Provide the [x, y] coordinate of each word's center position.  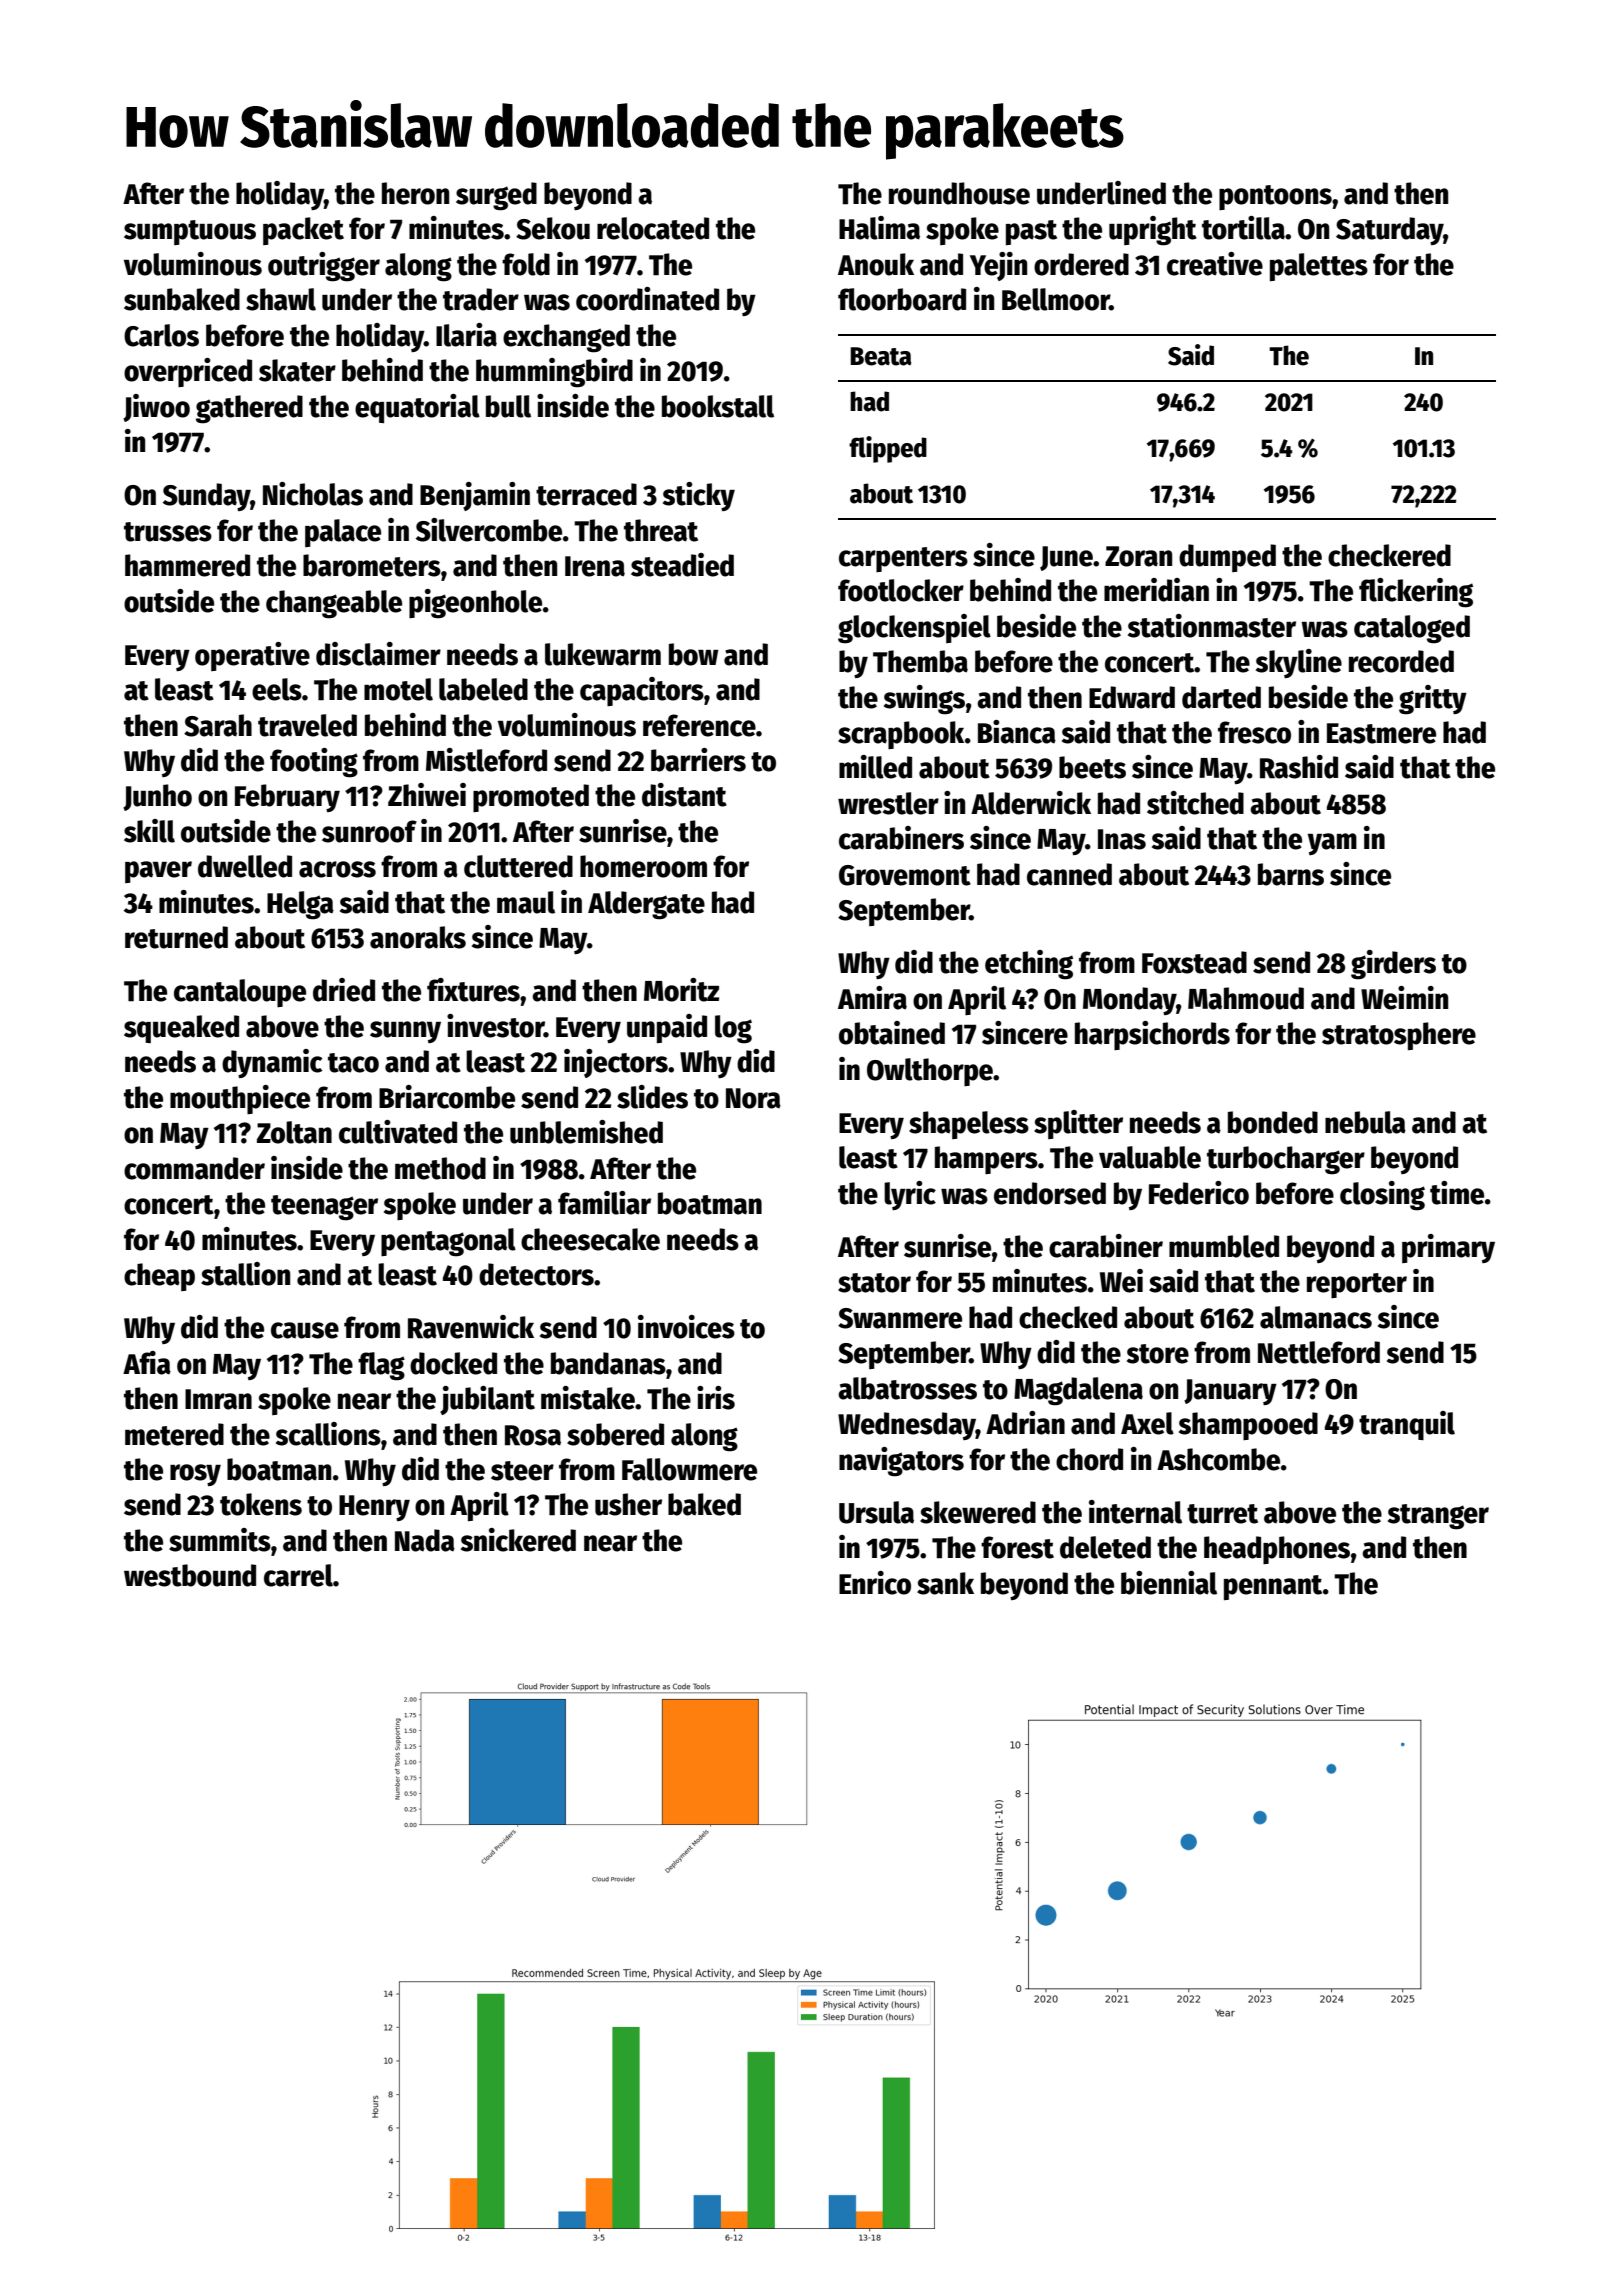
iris [716, 1398]
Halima [879, 228]
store [1158, 1354]
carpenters [903, 559]
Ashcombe [1218, 1459]
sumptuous [190, 232]
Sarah [218, 725]
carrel [298, 1575]
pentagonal [448, 1242]
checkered [1389, 555]
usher [628, 1504]
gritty [1433, 700]
